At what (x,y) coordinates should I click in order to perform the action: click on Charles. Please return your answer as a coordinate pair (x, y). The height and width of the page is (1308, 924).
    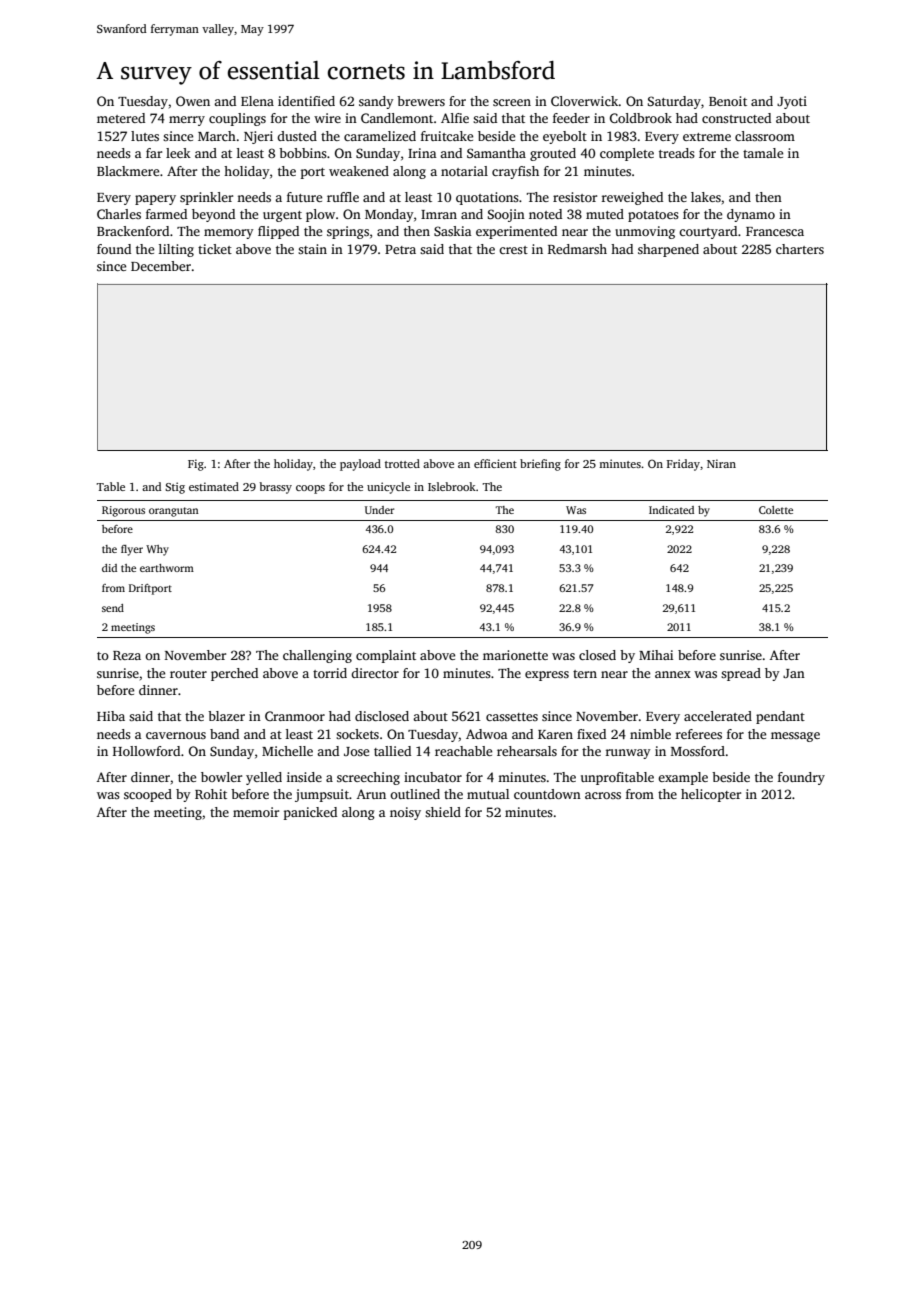
    Looking at the image, I should click on (119, 214).
